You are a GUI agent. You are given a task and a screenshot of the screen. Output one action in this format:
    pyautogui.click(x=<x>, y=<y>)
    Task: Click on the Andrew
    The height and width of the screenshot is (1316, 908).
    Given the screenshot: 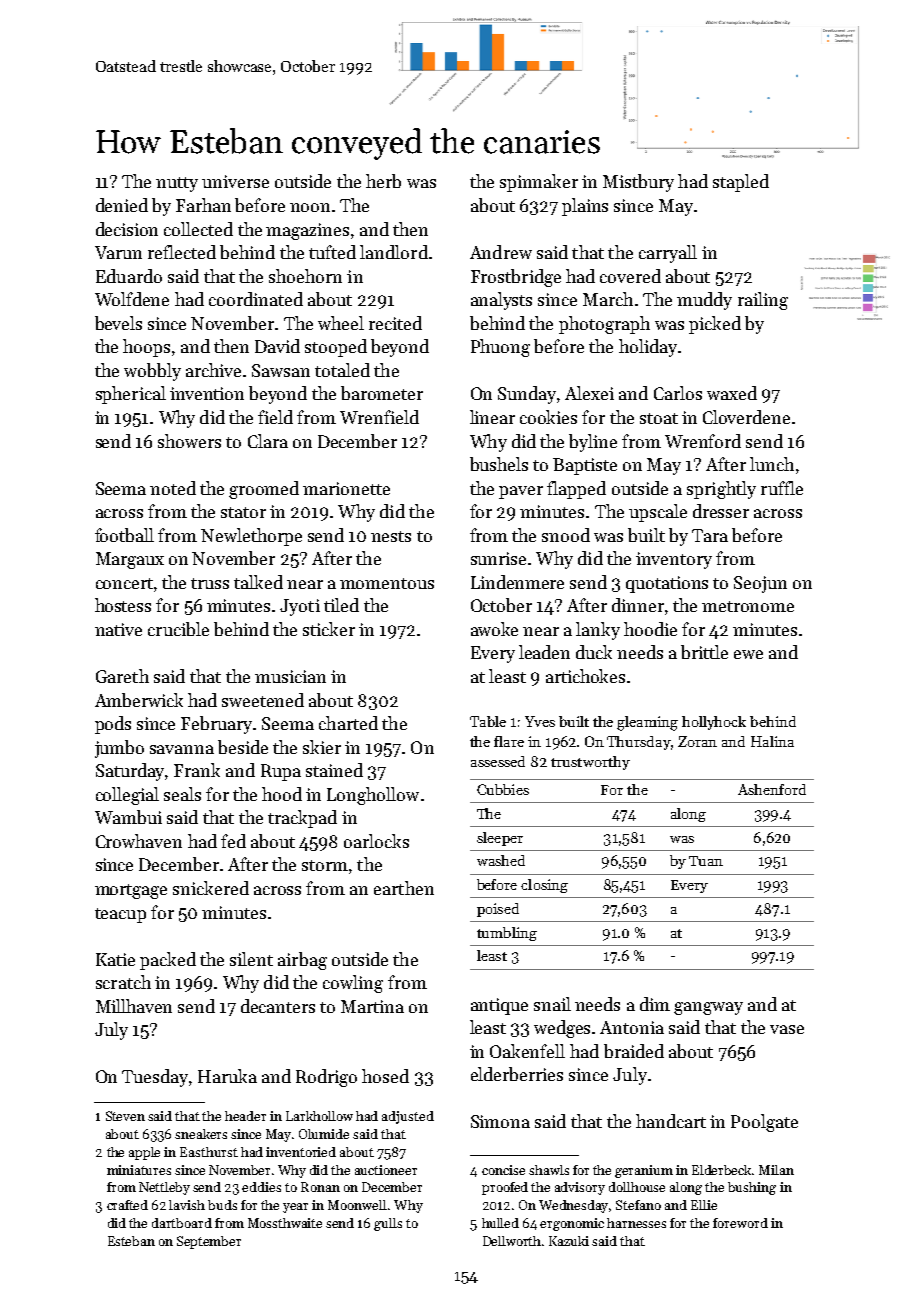 What is the action you would take?
    pyautogui.click(x=501, y=252)
